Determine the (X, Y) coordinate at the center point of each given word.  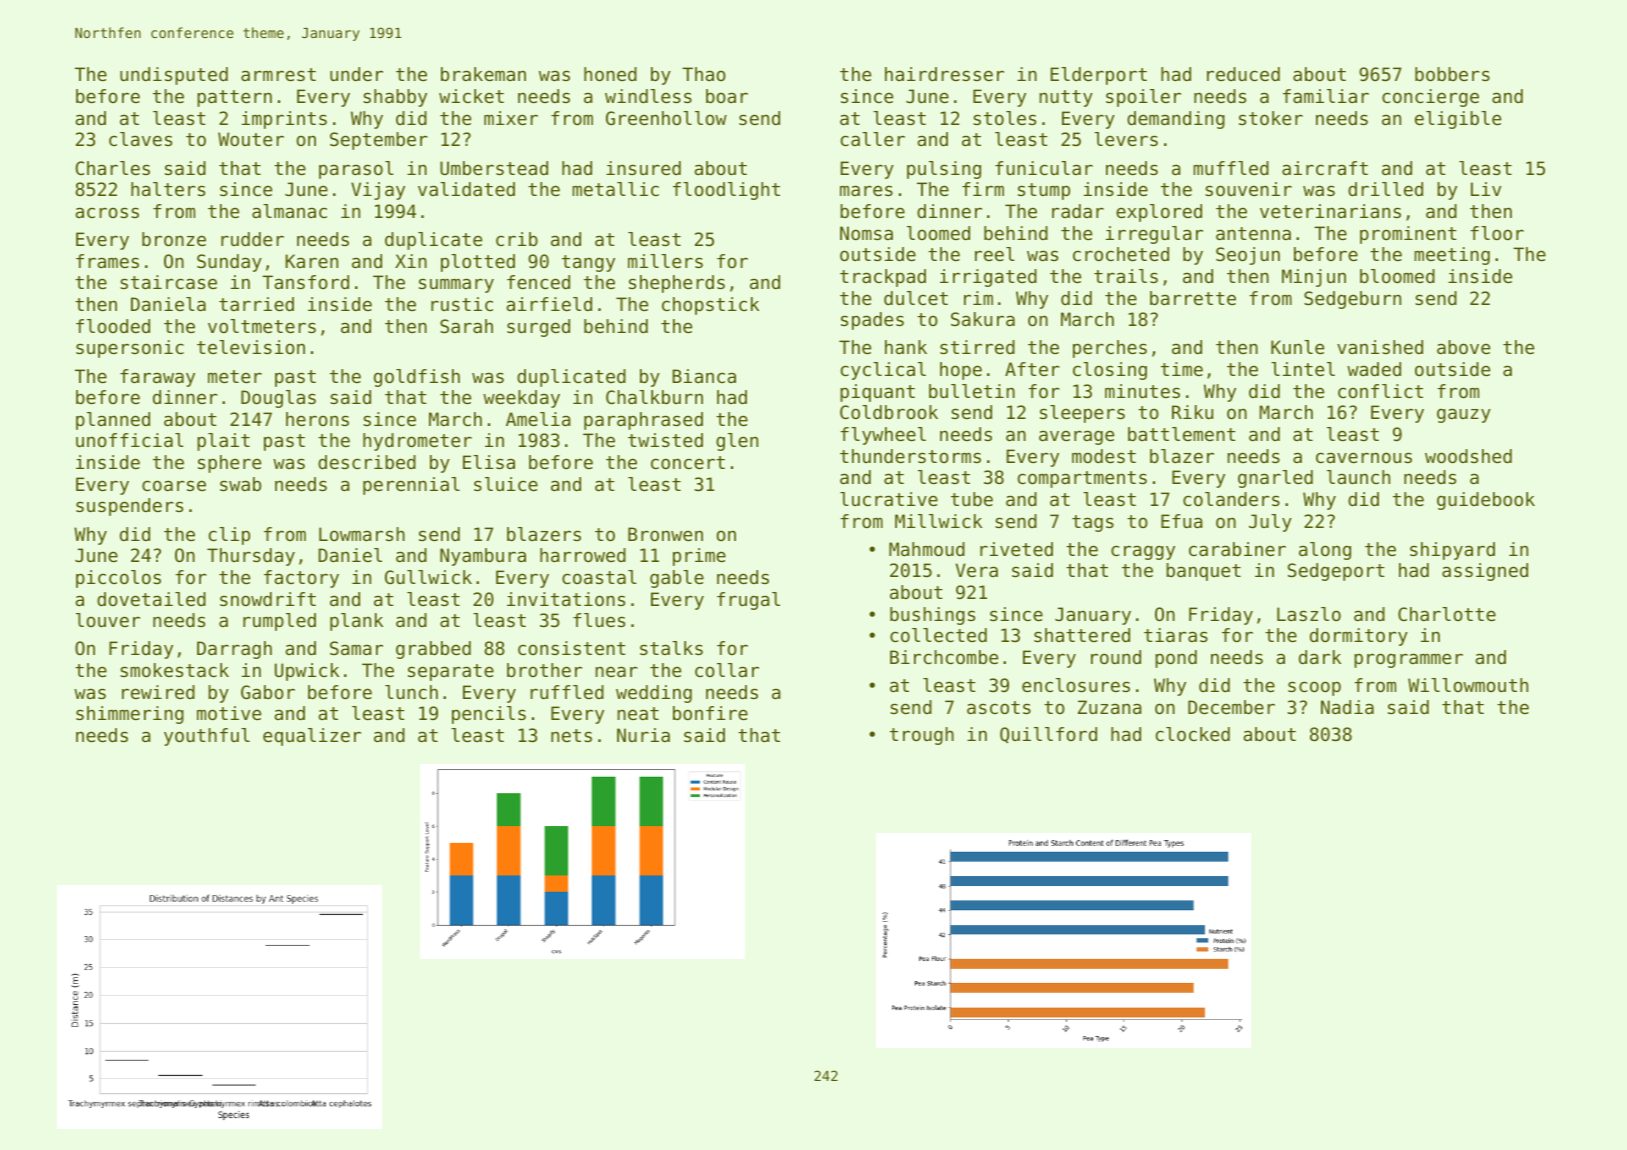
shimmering (130, 715)
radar (1078, 211)
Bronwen (665, 534)
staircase (168, 282)
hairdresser (944, 74)
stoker (1271, 118)
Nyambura (483, 557)
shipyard (1452, 551)
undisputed (174, 76)
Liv (1486, 189)
